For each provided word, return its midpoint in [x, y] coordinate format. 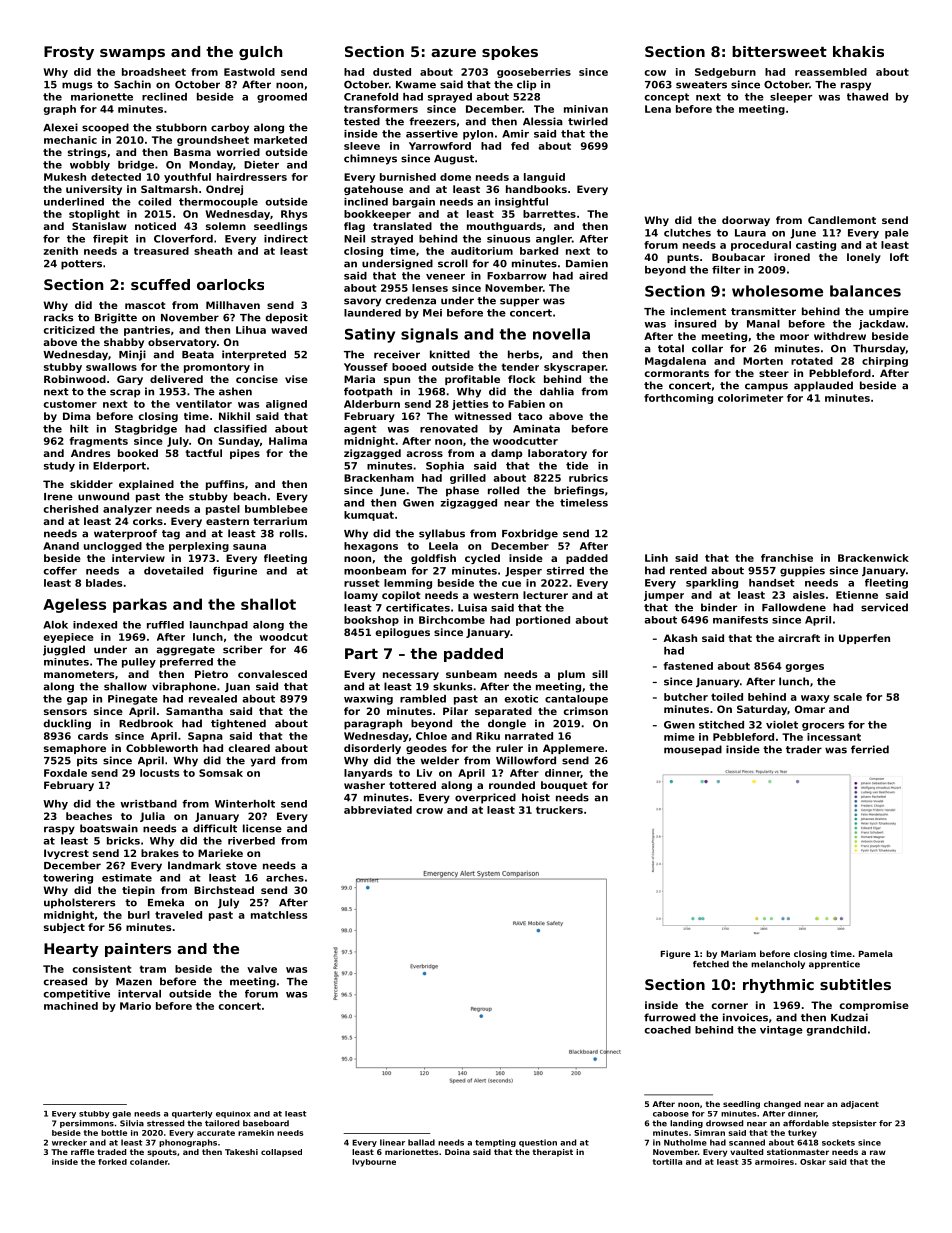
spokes [510, 53]
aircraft [799, 638]
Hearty [71, 950]
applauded [823, 386]
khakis [858, 51]
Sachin [132, 84]
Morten [763, 361]
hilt [79, 429]
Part [361, 653]
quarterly [192, 1114]
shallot [268, 604]
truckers [559, 810]
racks [58, 317]
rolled [503, 490]
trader [804, 749]
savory [362, 302]
